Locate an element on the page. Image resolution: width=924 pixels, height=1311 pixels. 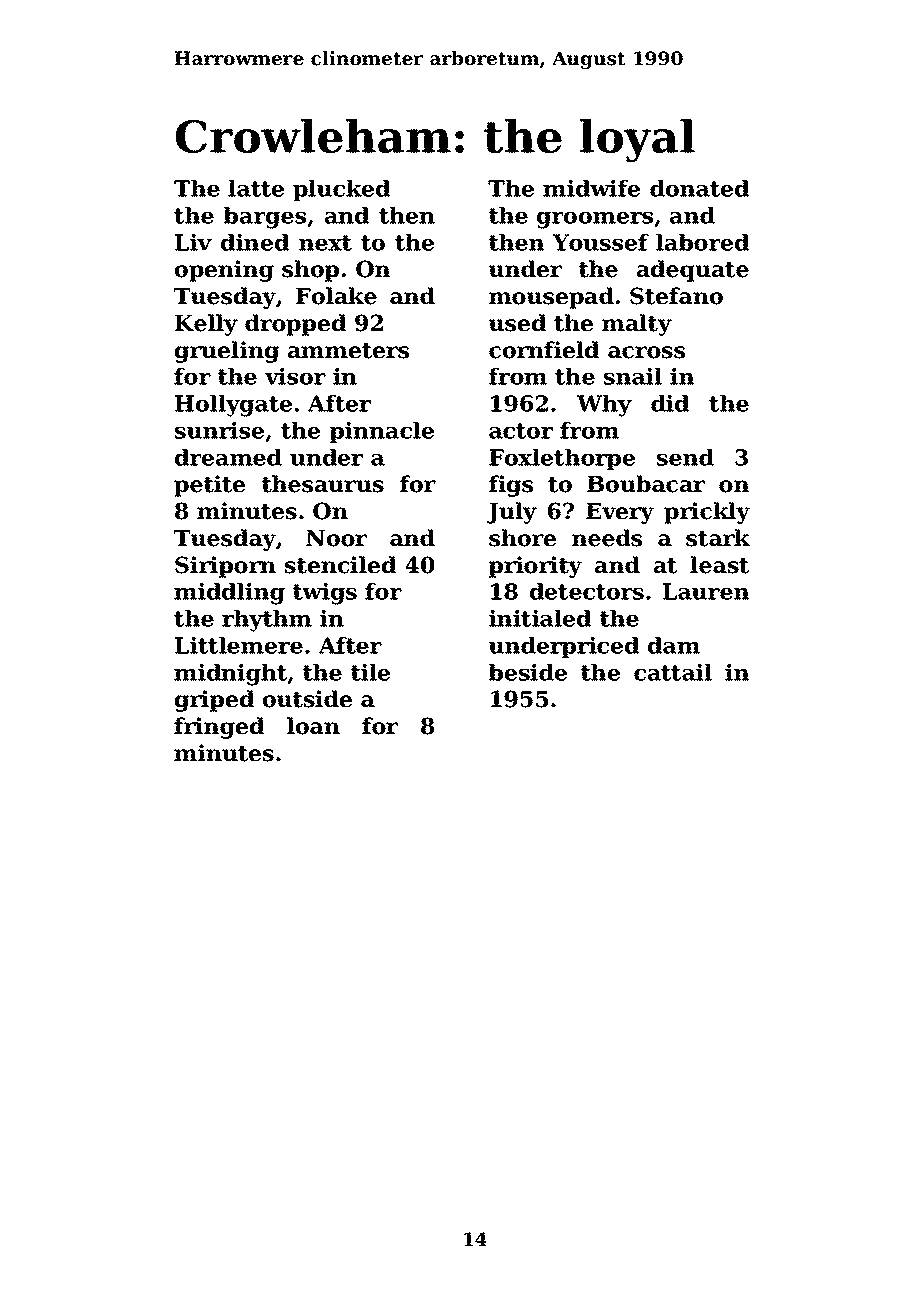
loan is located at coordinates (313, 726).
